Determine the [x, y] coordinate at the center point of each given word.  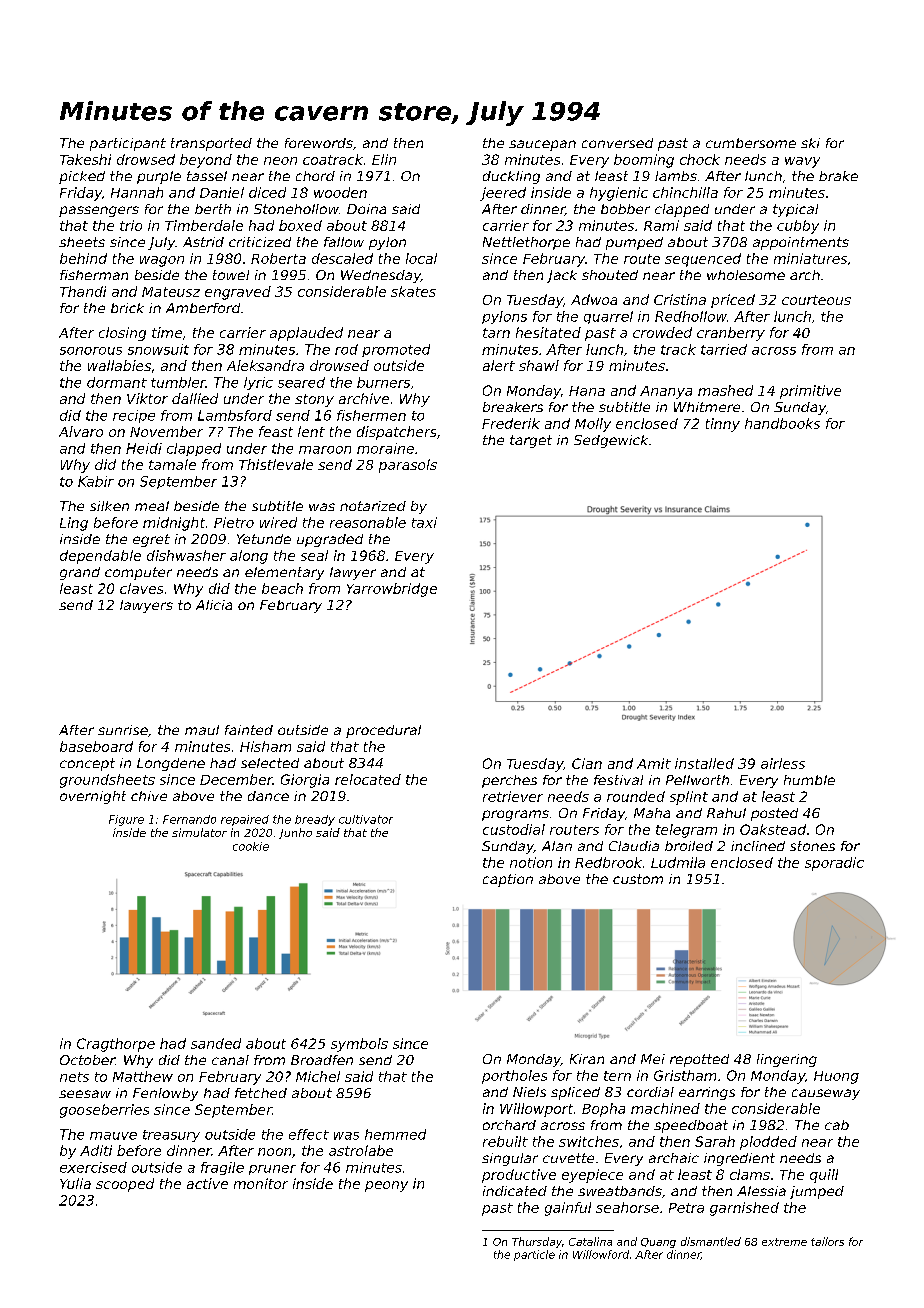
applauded [306, 334]
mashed [725, 390]
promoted [396, 350]
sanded [216, 1043]
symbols [359, 1045]
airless [783, 763]
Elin [384, 159]
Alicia [214, 605]
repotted [699, 1060]
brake [838, 176]
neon [280, 161]
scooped [125, 1185]
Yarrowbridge [392, 590]
